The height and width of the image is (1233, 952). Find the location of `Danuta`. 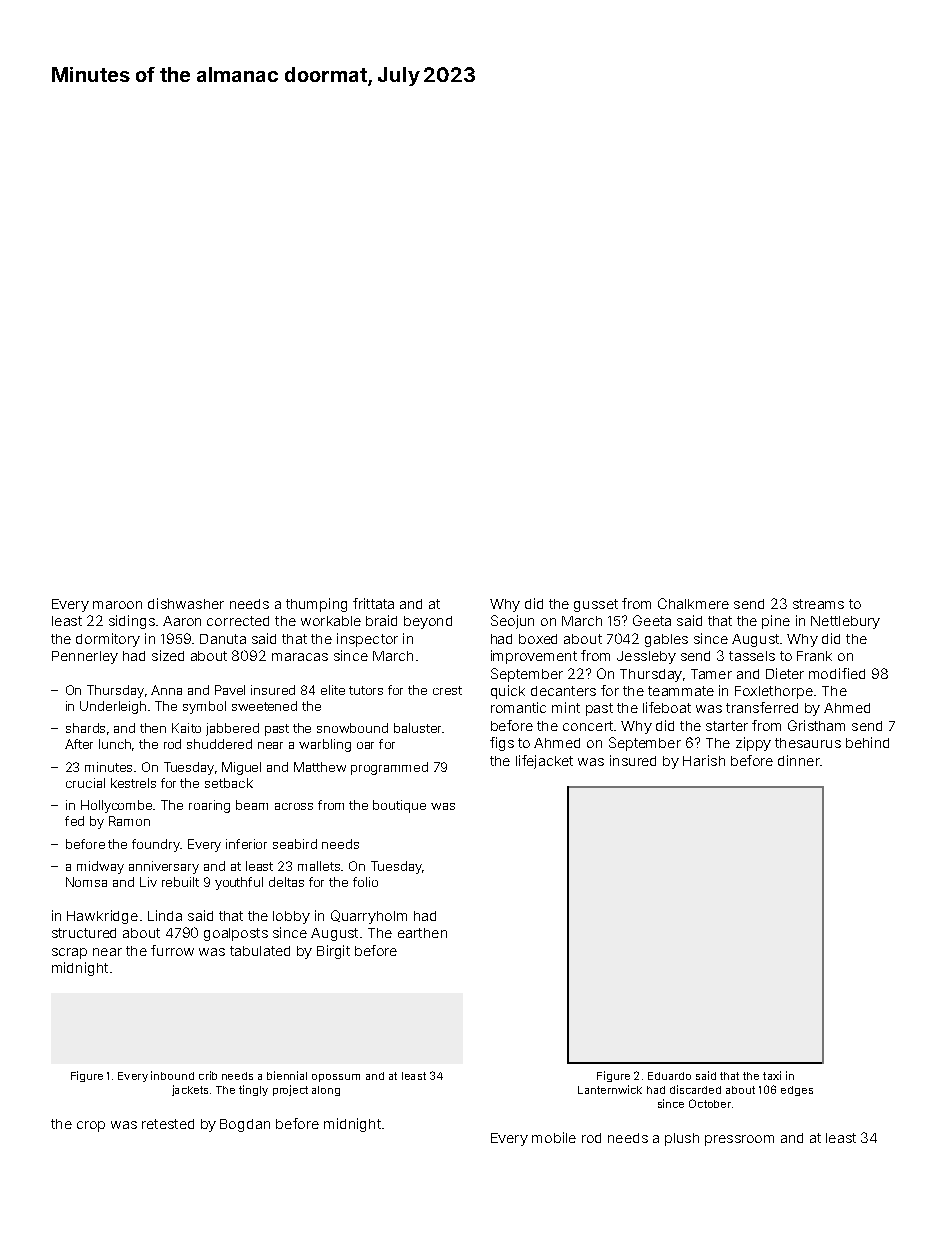

Danuta is located at coordinates (223, 639).
